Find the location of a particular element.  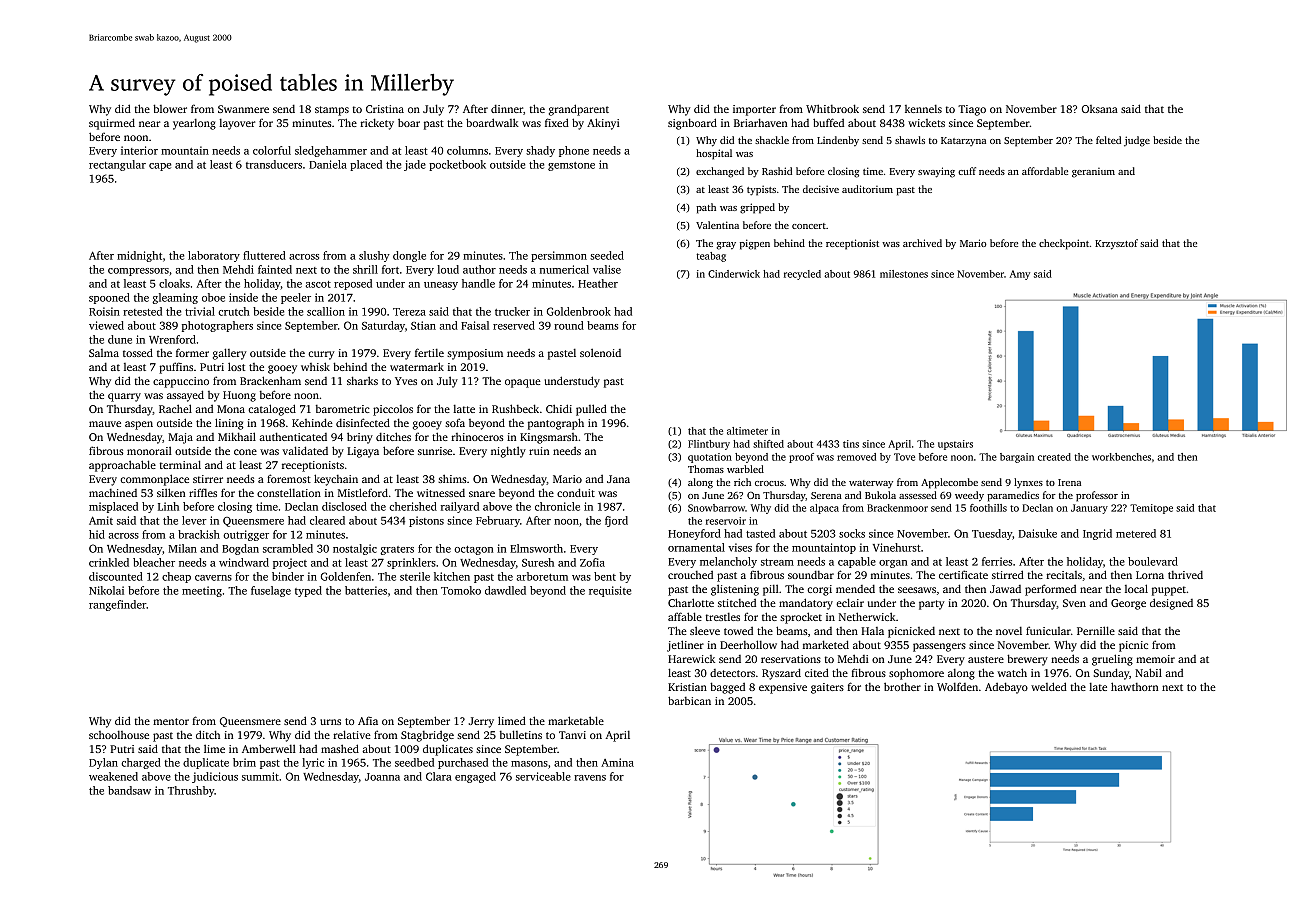

squirmed is located at coordinates (112, 124).
